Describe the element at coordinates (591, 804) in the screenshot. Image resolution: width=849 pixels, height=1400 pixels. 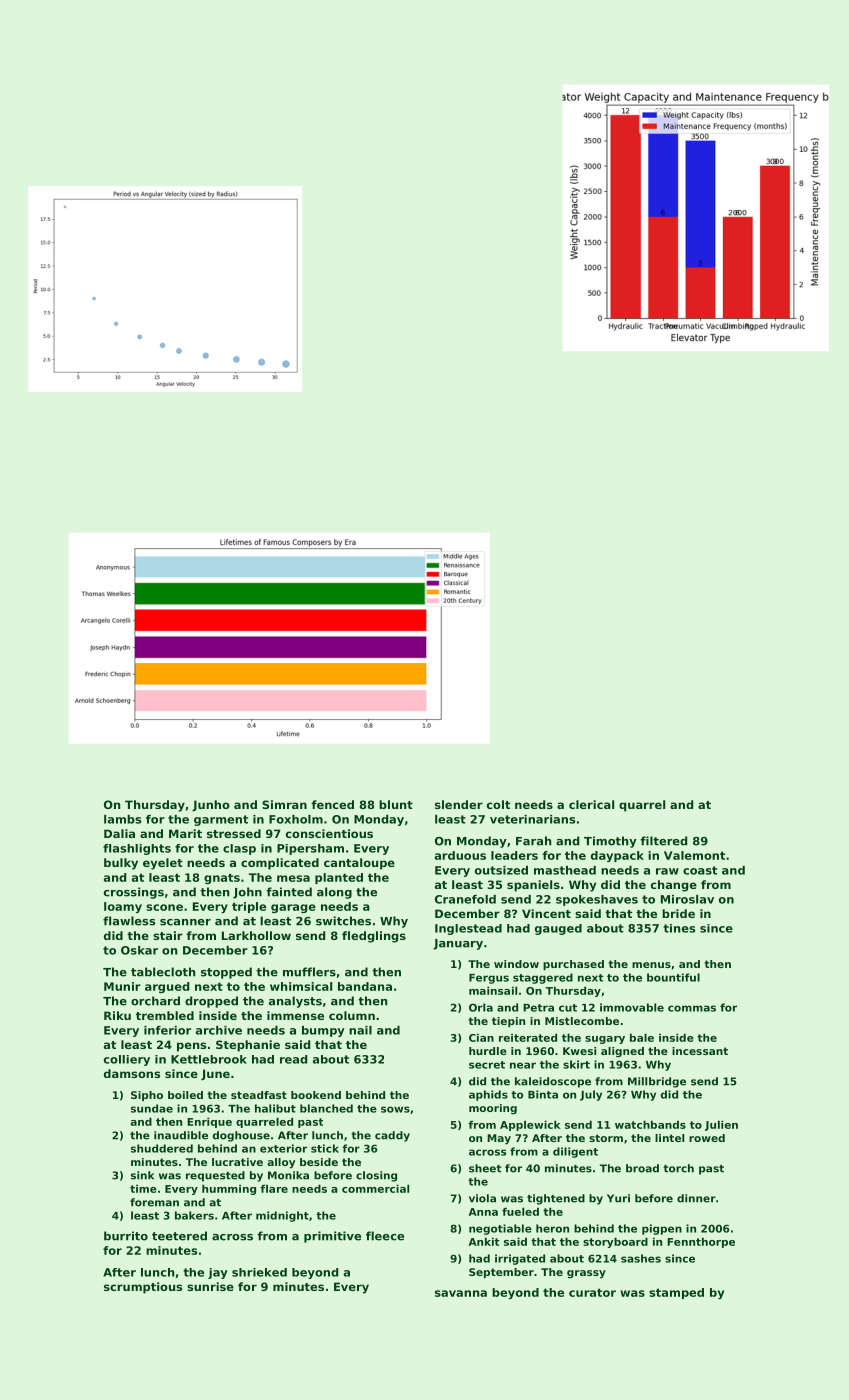
I see `clerical` at that location.
